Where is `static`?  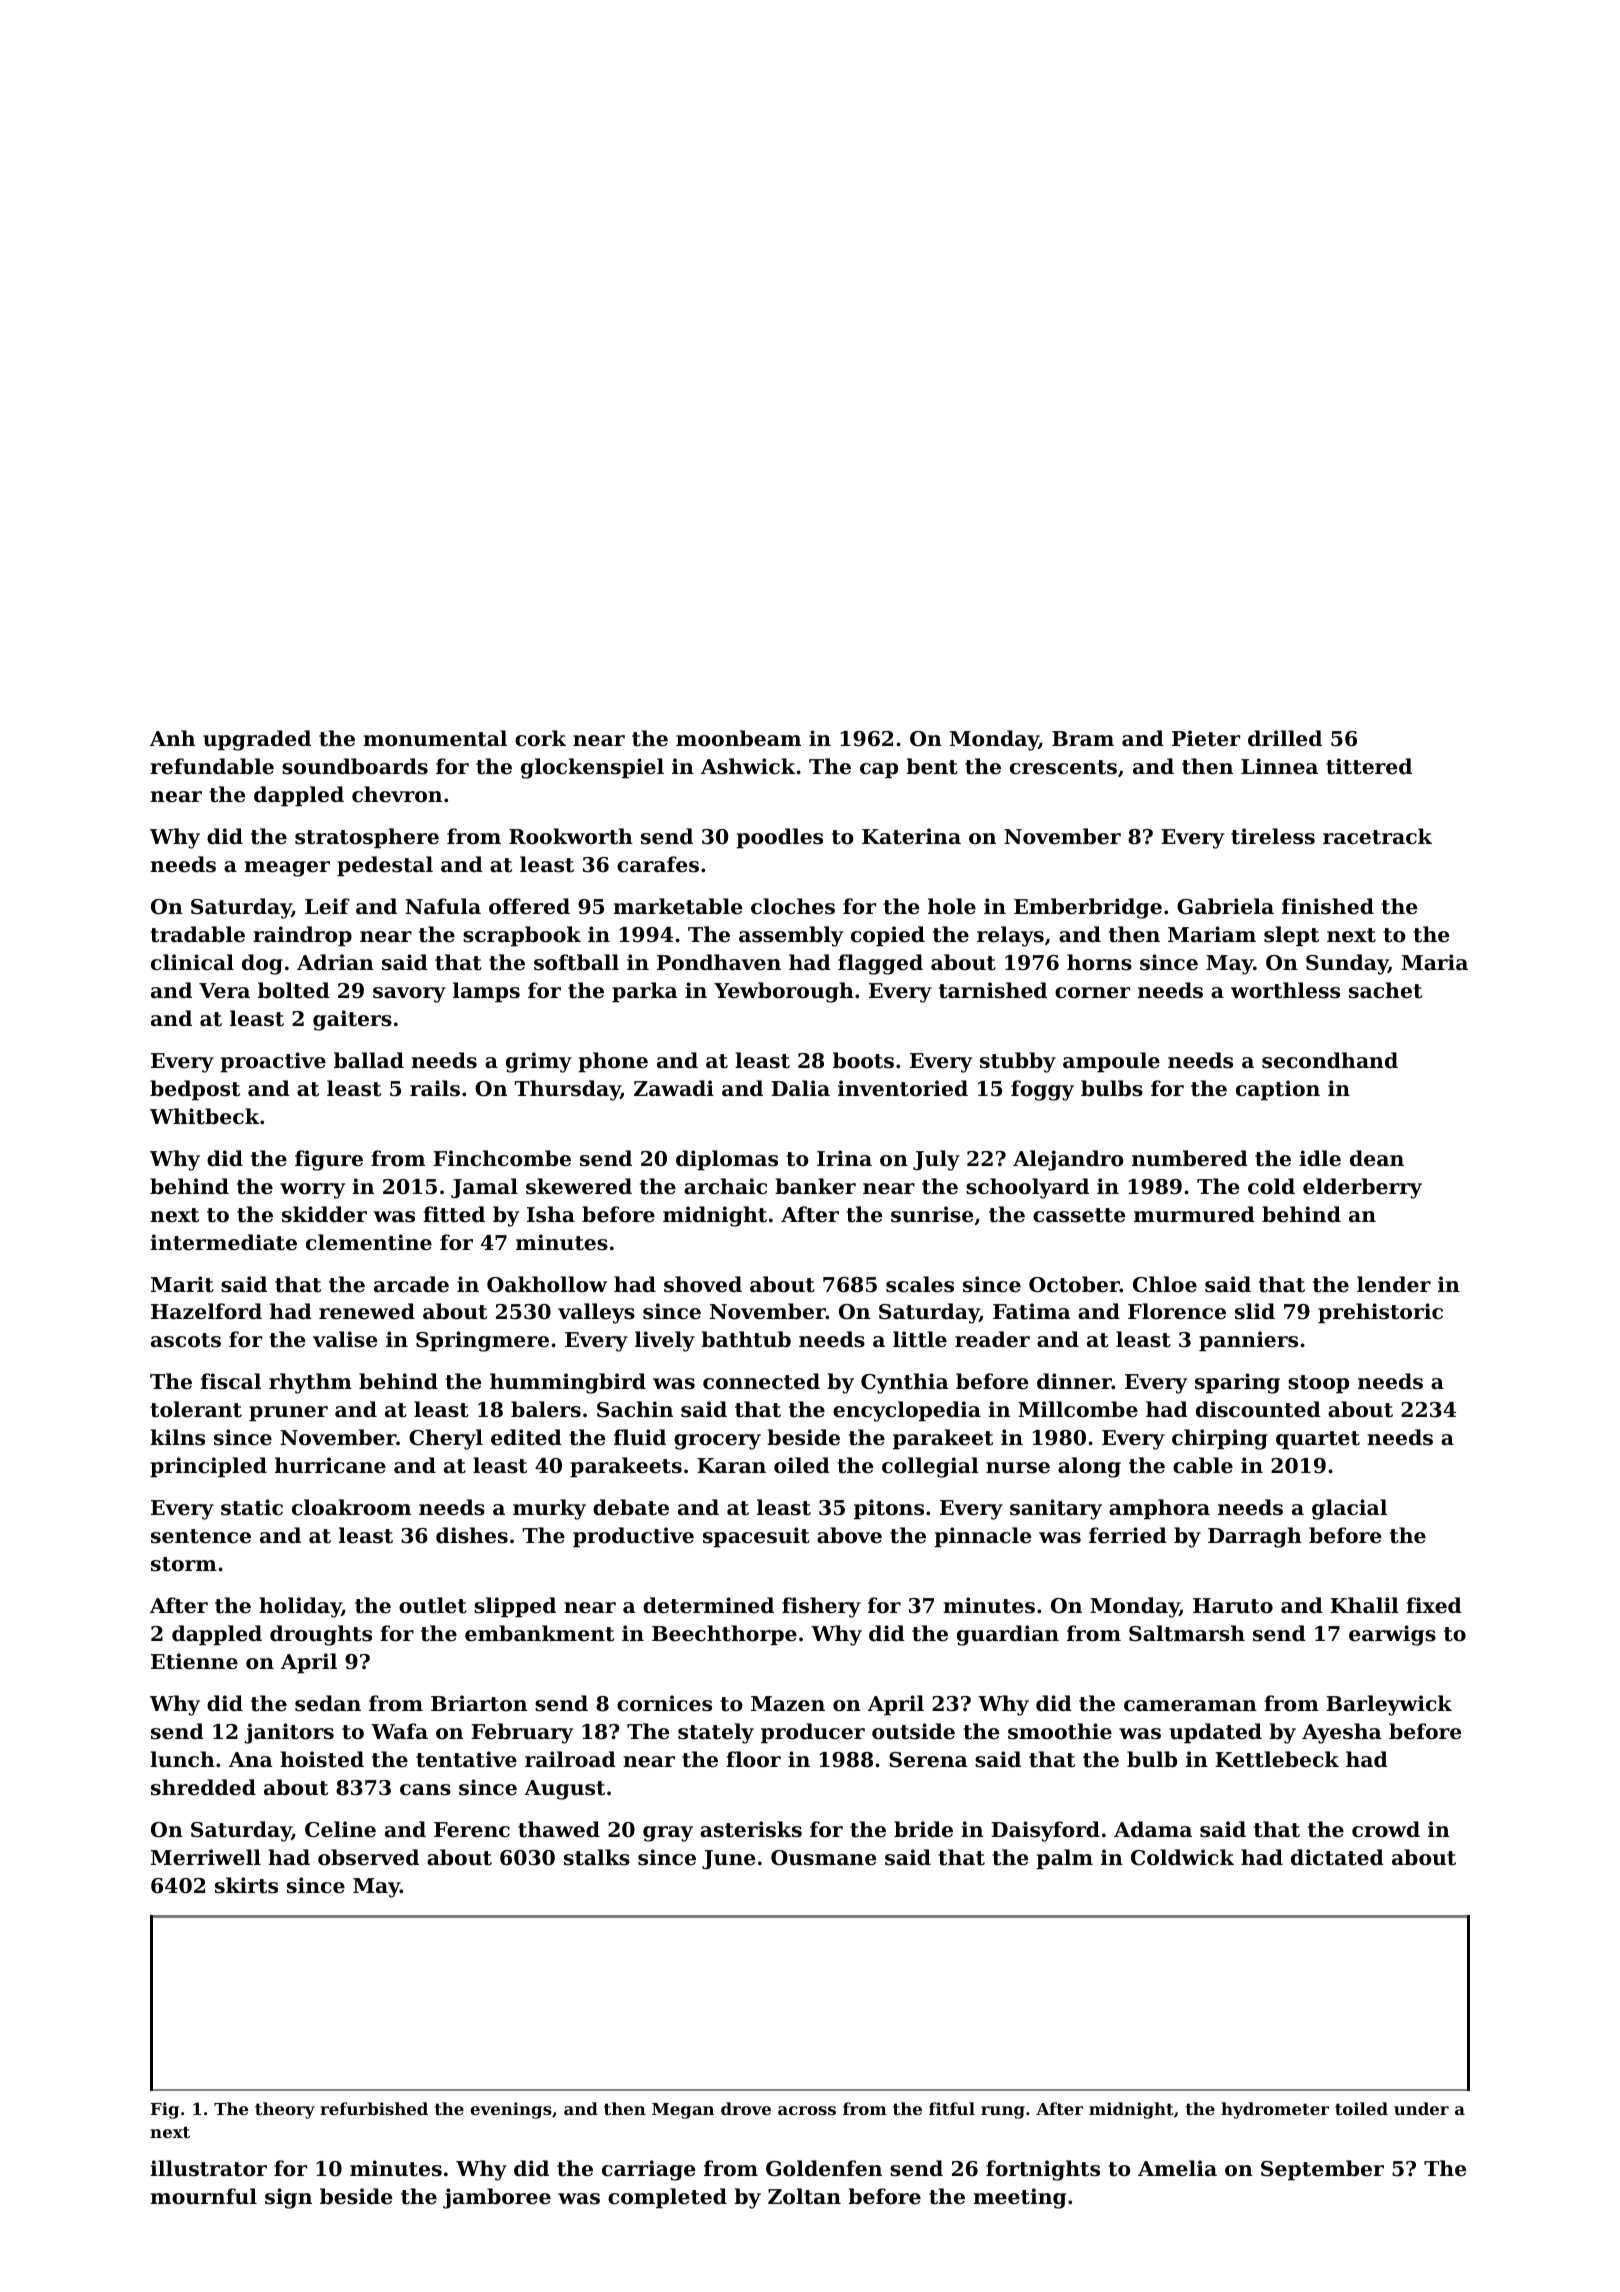
static is located at coordinates (252, 1507).
